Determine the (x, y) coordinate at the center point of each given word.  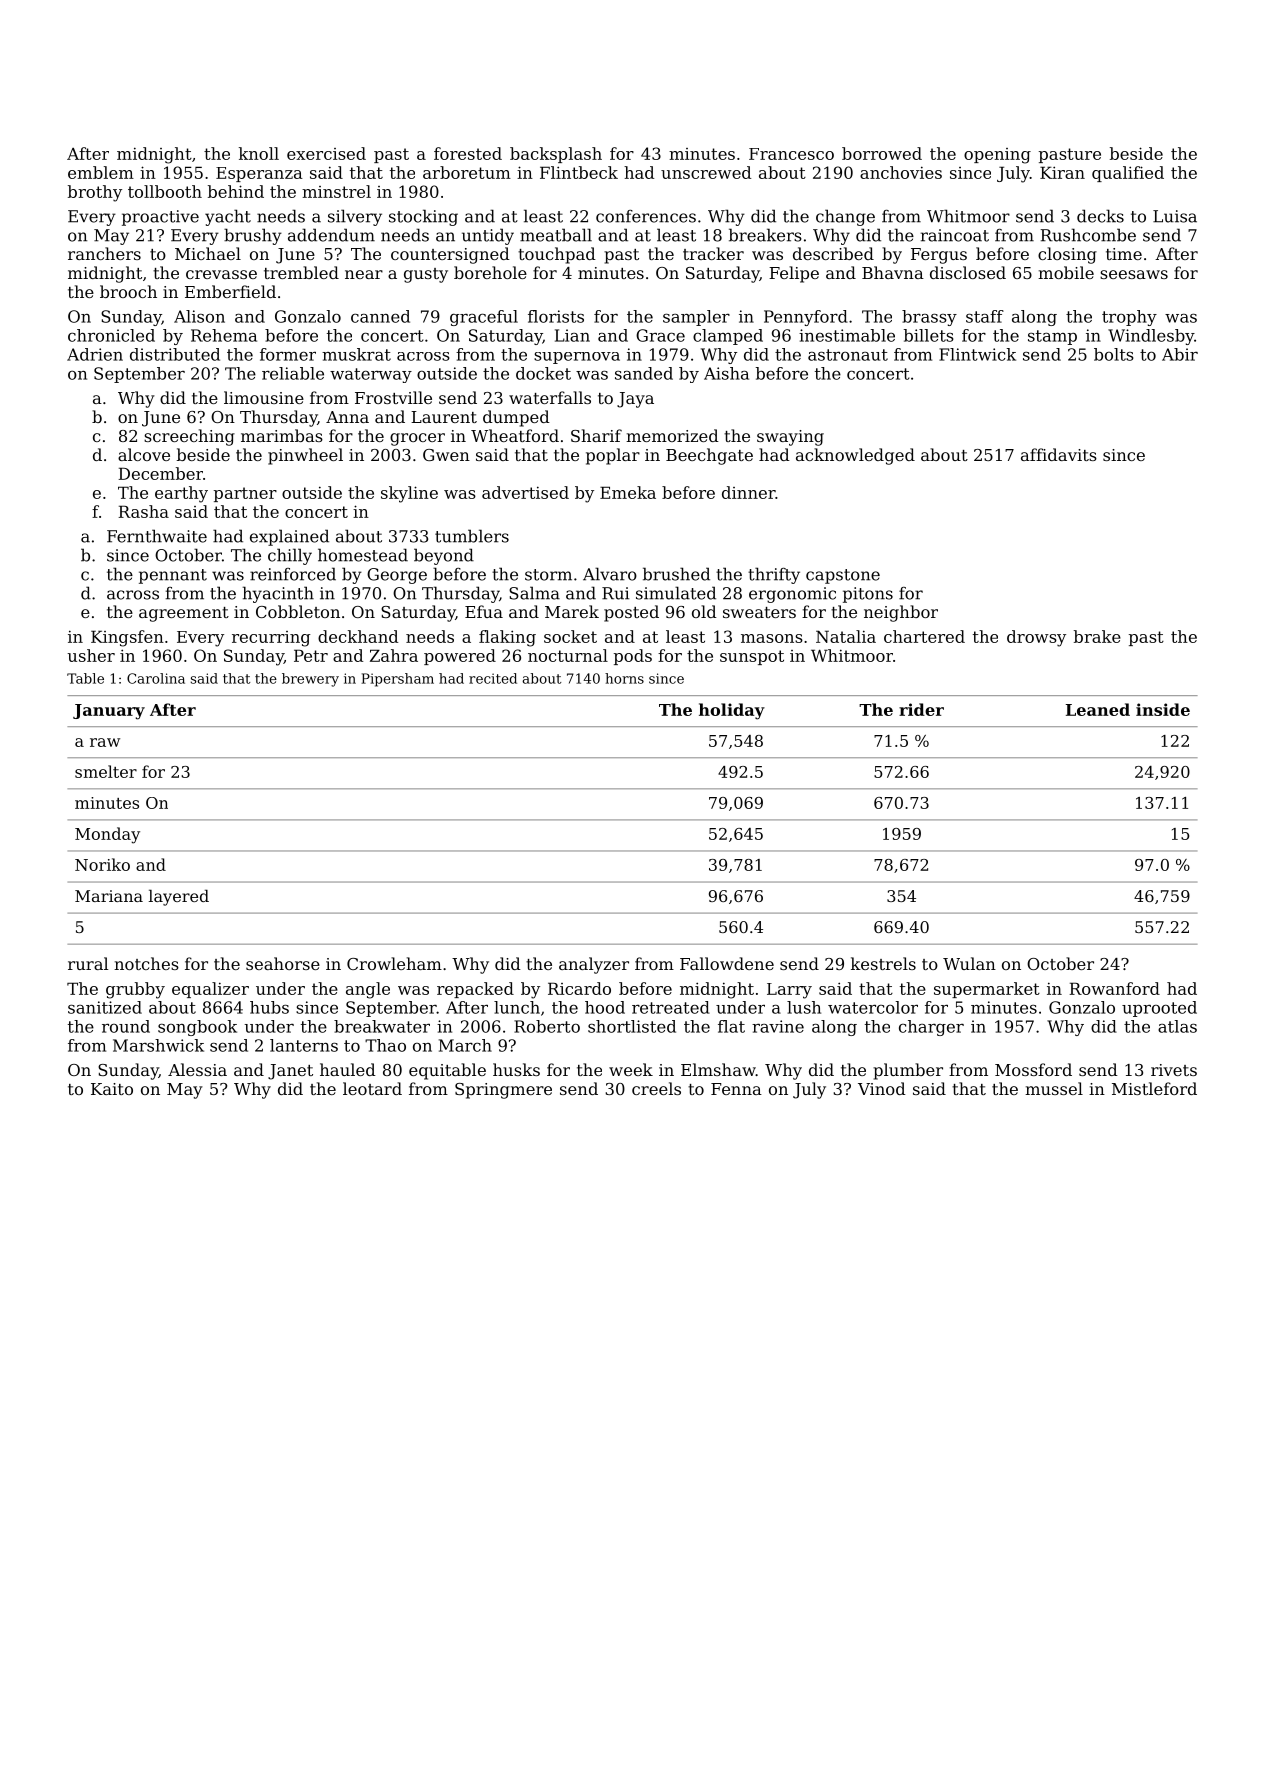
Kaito (112, 1089)
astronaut (848, 355)
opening (997, 156)
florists (556, 316)
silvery (355, 217)
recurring (271, 639)
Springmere (503, 1091)
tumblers (472, 536)
